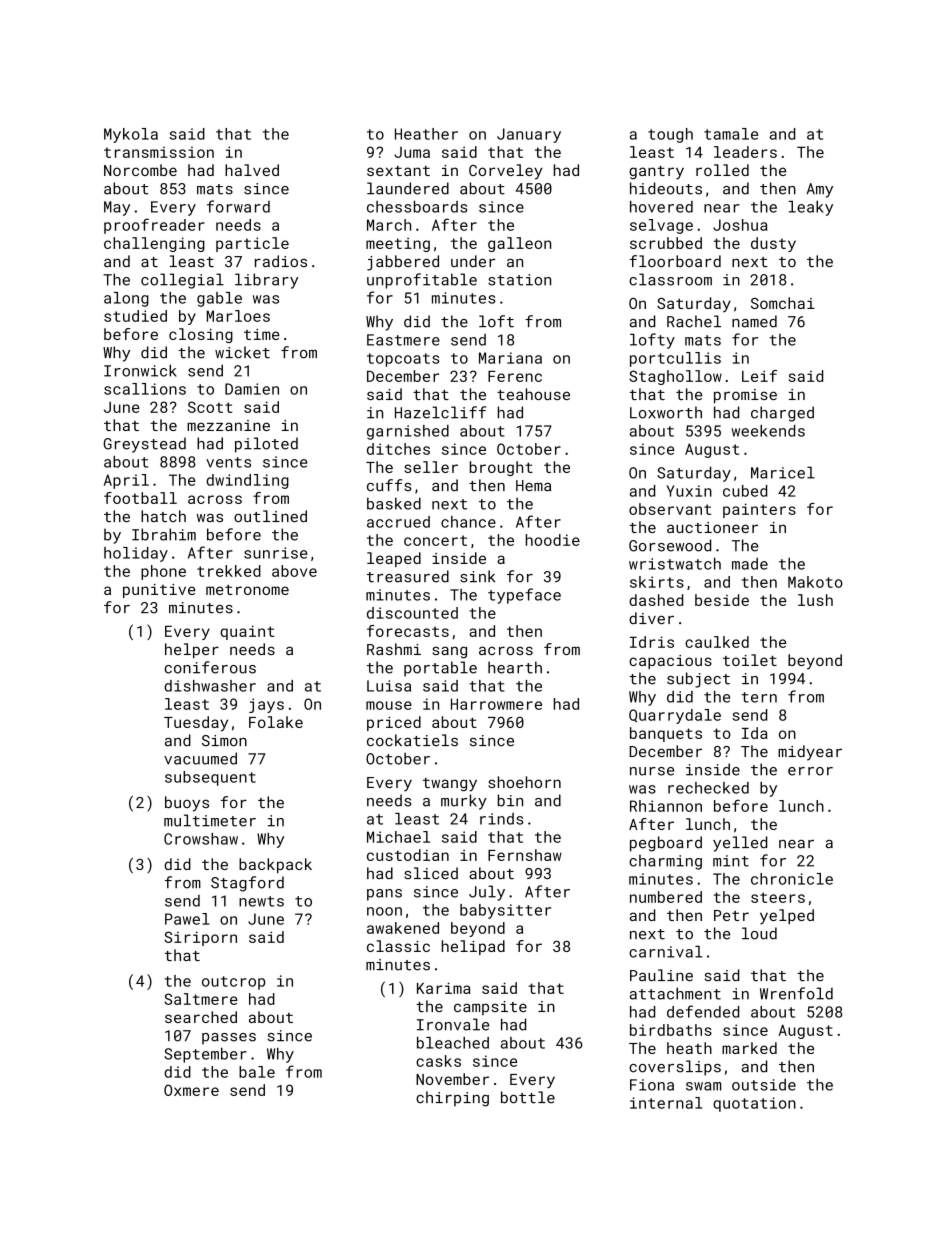  What do you see at coordinates (266, 705) in the image?
I see `jays` at bounding box center [266, 705].
